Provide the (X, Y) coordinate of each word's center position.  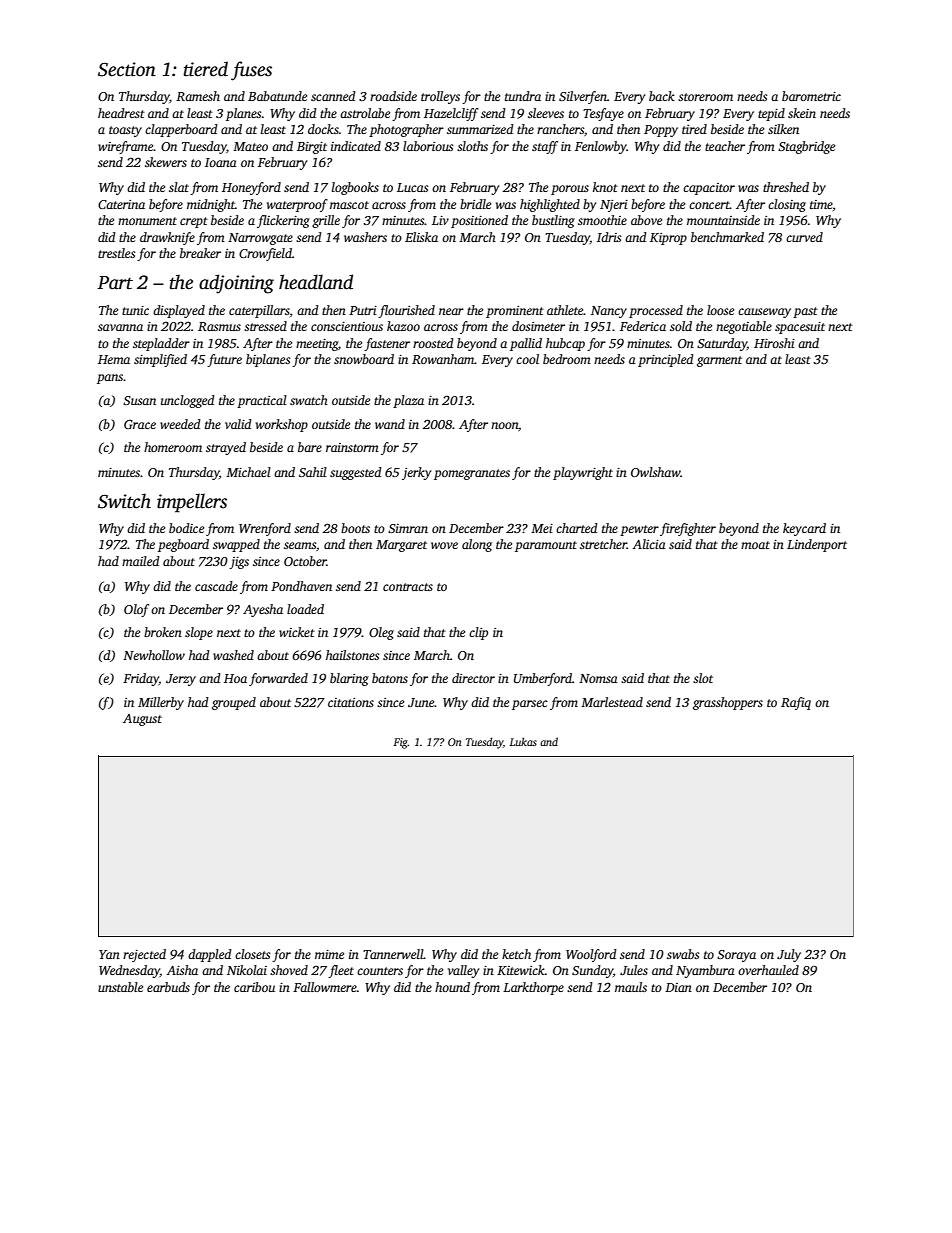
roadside (393, 96)
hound (452, 987)
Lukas (523, 741)
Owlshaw (655, 472)
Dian (678, 987)
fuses (251, 71)
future (224, 360)
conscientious (347, 326)
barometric (811, 96)
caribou (254, 987)
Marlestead (612, 702)
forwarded (278, 679)
